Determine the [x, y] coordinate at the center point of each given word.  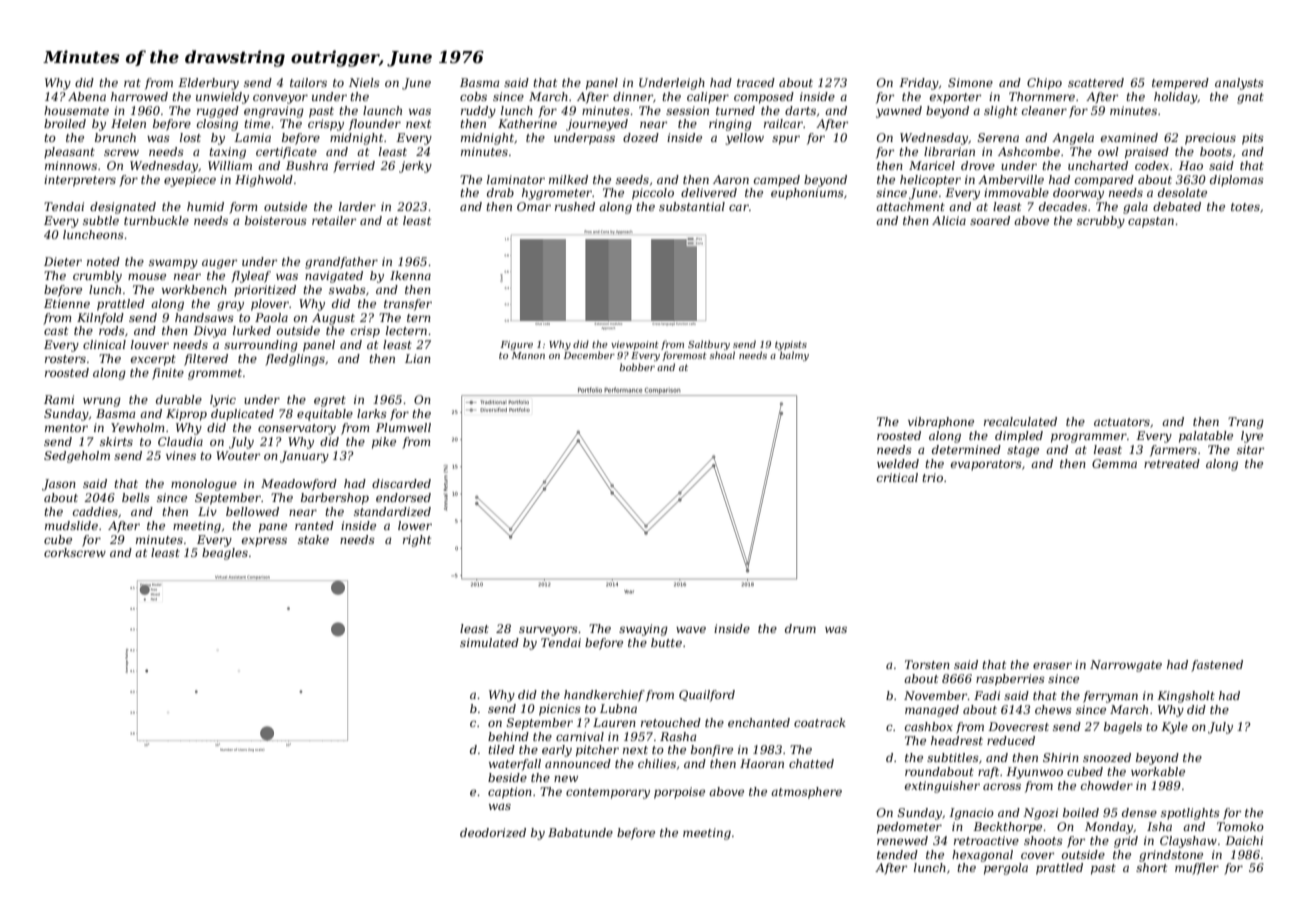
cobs [473, 96]
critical [897, 477]
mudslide [71, 525]
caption [510, 793]
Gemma [1114, 463]
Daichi [1244, 840]
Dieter [63, 261]
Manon [528, 355]
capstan [1151, 222]
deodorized [493, 832]
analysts [1239, 84]
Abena [87, 96]
